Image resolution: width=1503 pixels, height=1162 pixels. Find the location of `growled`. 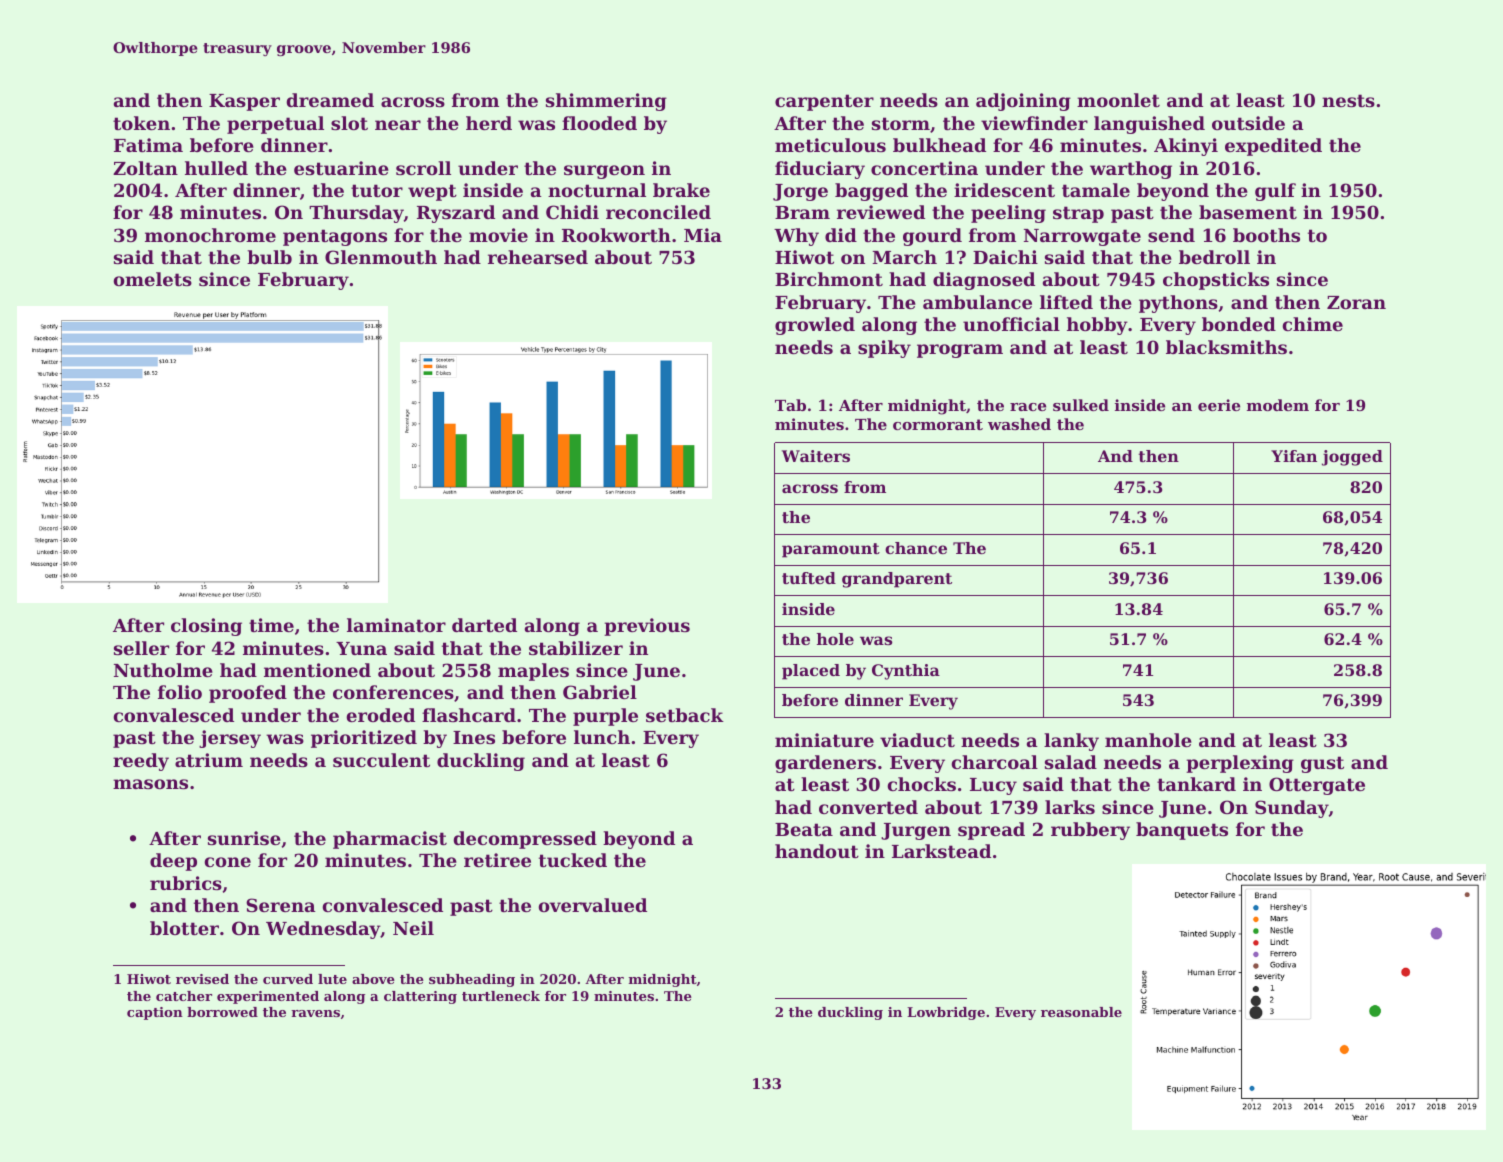

growled is located at coordinates (815, 326).
